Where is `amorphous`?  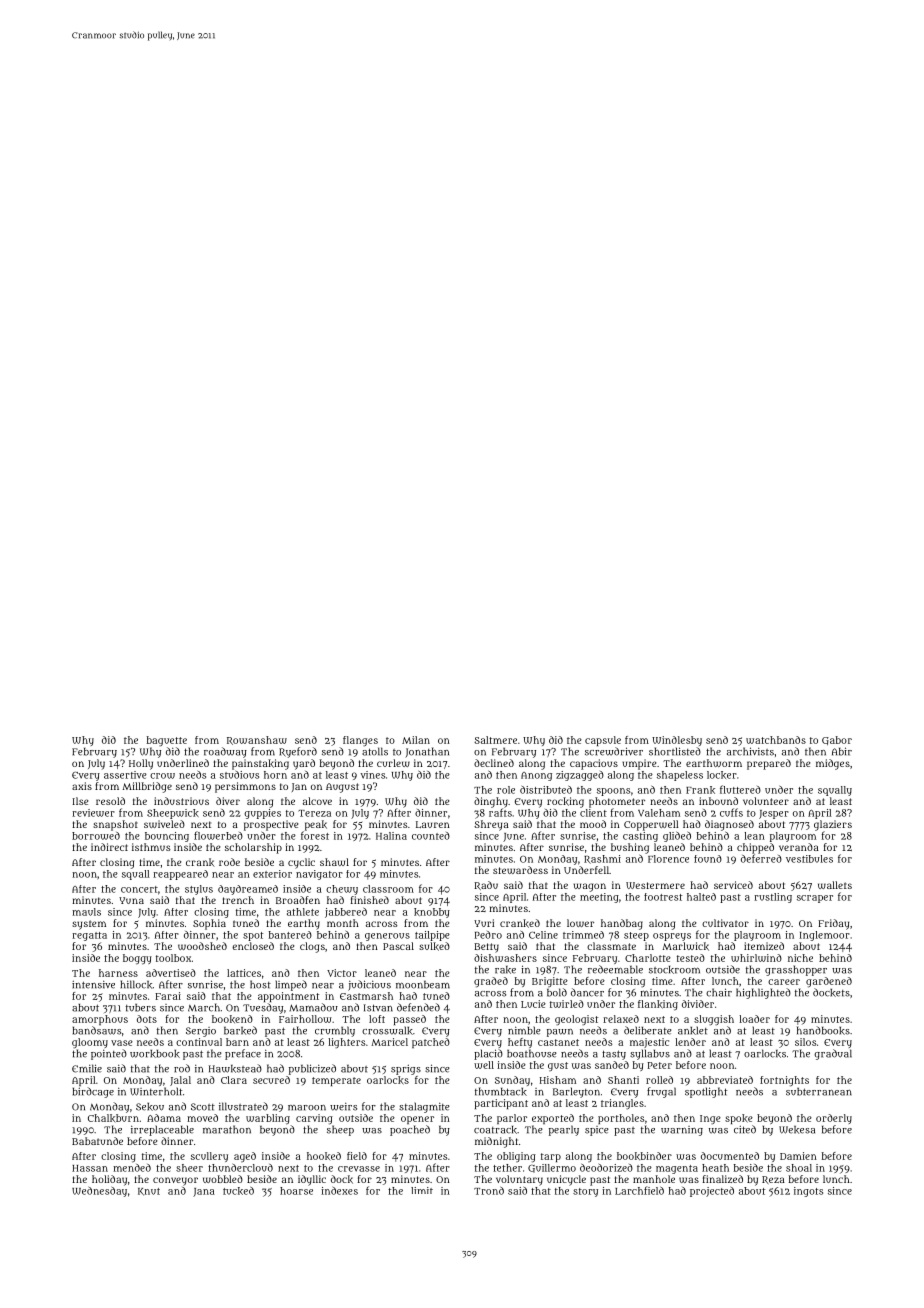
amorphous is located at coordinates (100, 1020).
